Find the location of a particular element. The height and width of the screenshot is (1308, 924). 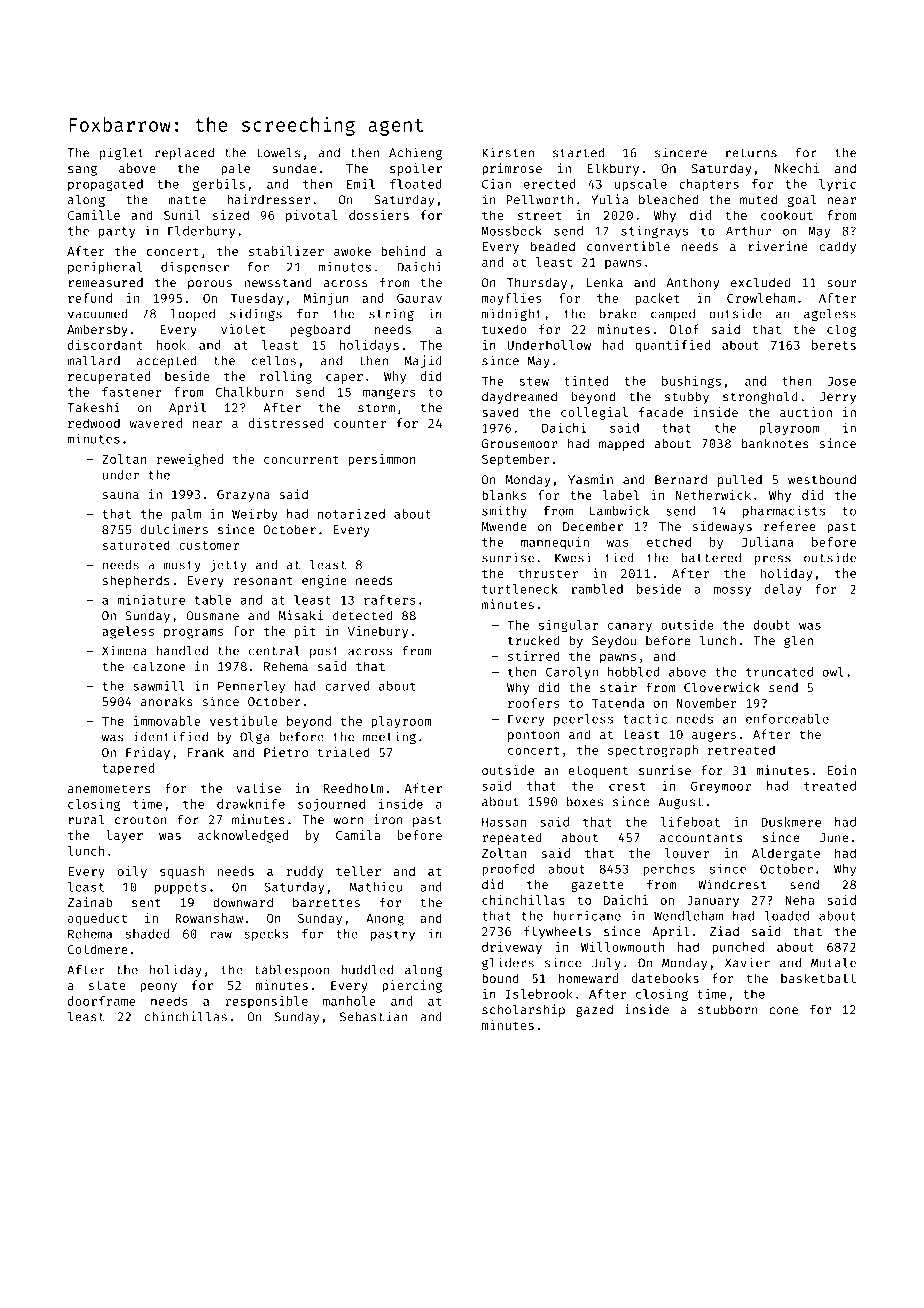

smithy is located at coordinates (504, 511).
